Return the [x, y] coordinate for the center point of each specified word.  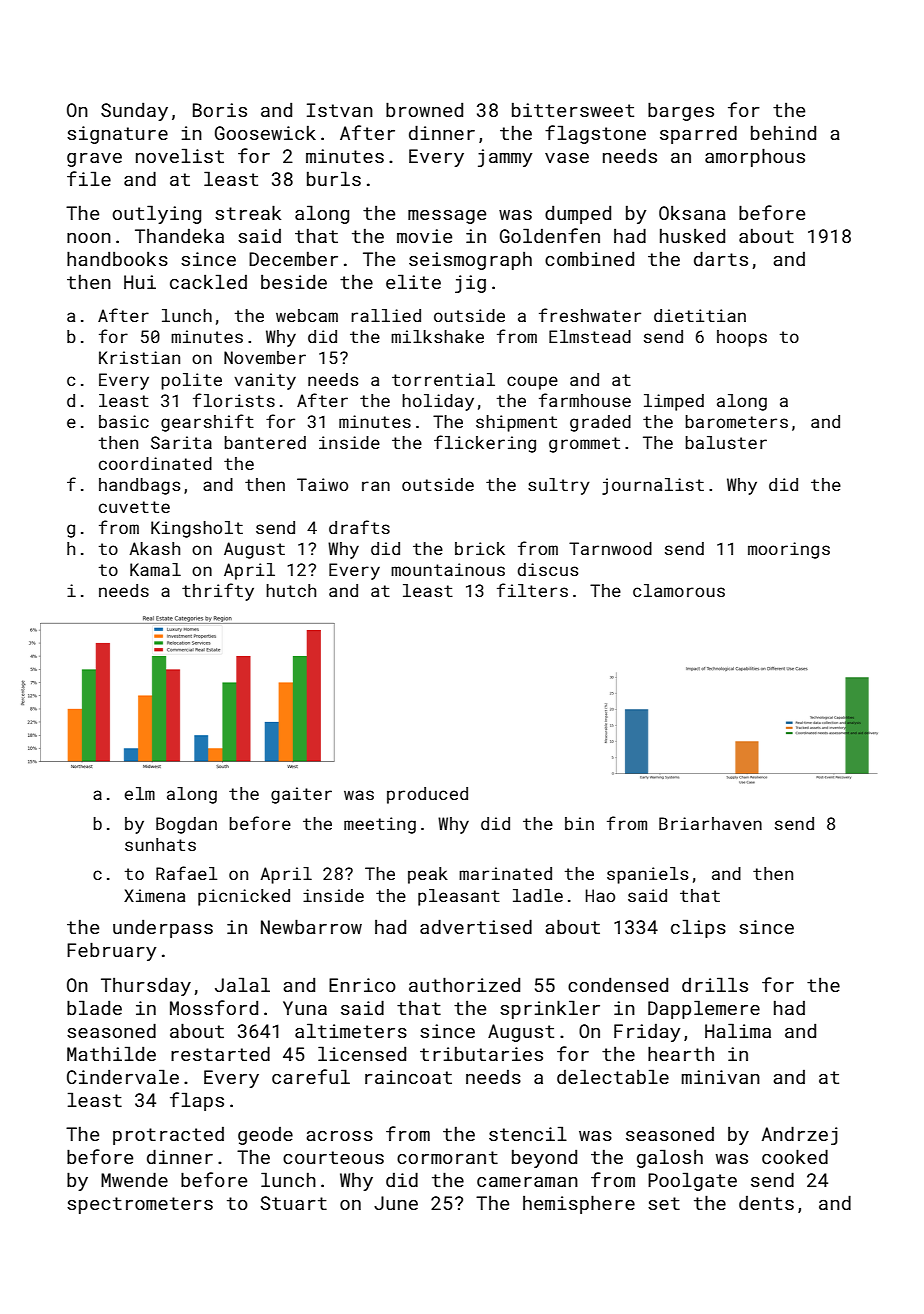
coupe [532, 383]
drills [715, 984]
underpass [163, 928]
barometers [736, 421]
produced [427, 795]
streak [248, 212]
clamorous [679, 590]
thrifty [218, 592]
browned [424, 109]
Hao [600, 895]
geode [265, 1136]
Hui [140, 282]
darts [721, 258]
